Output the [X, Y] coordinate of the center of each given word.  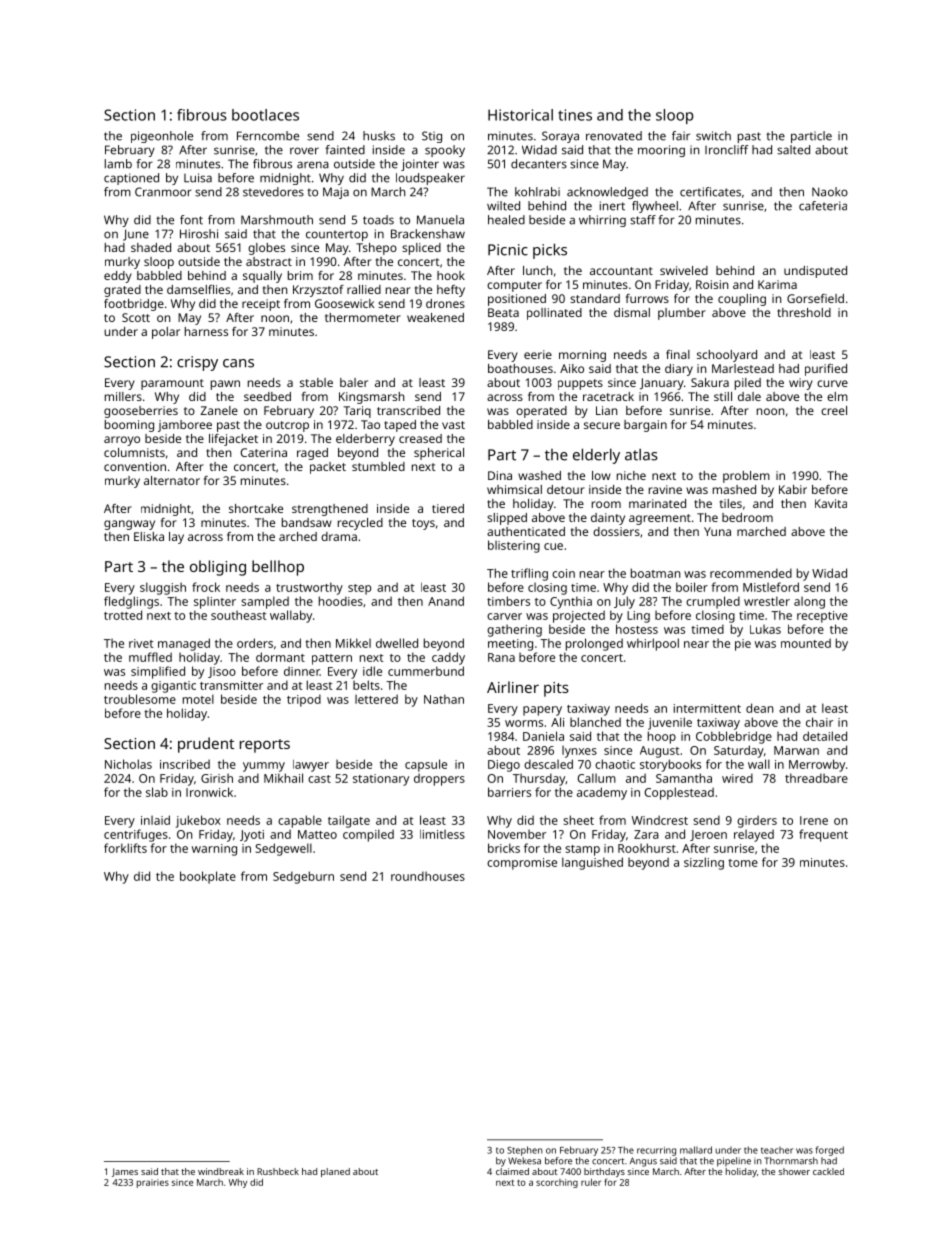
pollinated [554, 314]
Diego [504, 766]
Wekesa [524, 1161]
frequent [823, 835]
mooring [661, 151]
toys [423, 524]
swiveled [684, 270]
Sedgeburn [303, 877]
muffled [150, 657]
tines [575, 115]
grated [122, 291]
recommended [751, 573]
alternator [172, 480]
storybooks [670, 765]
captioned [131, 179]
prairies [153, 1183]
